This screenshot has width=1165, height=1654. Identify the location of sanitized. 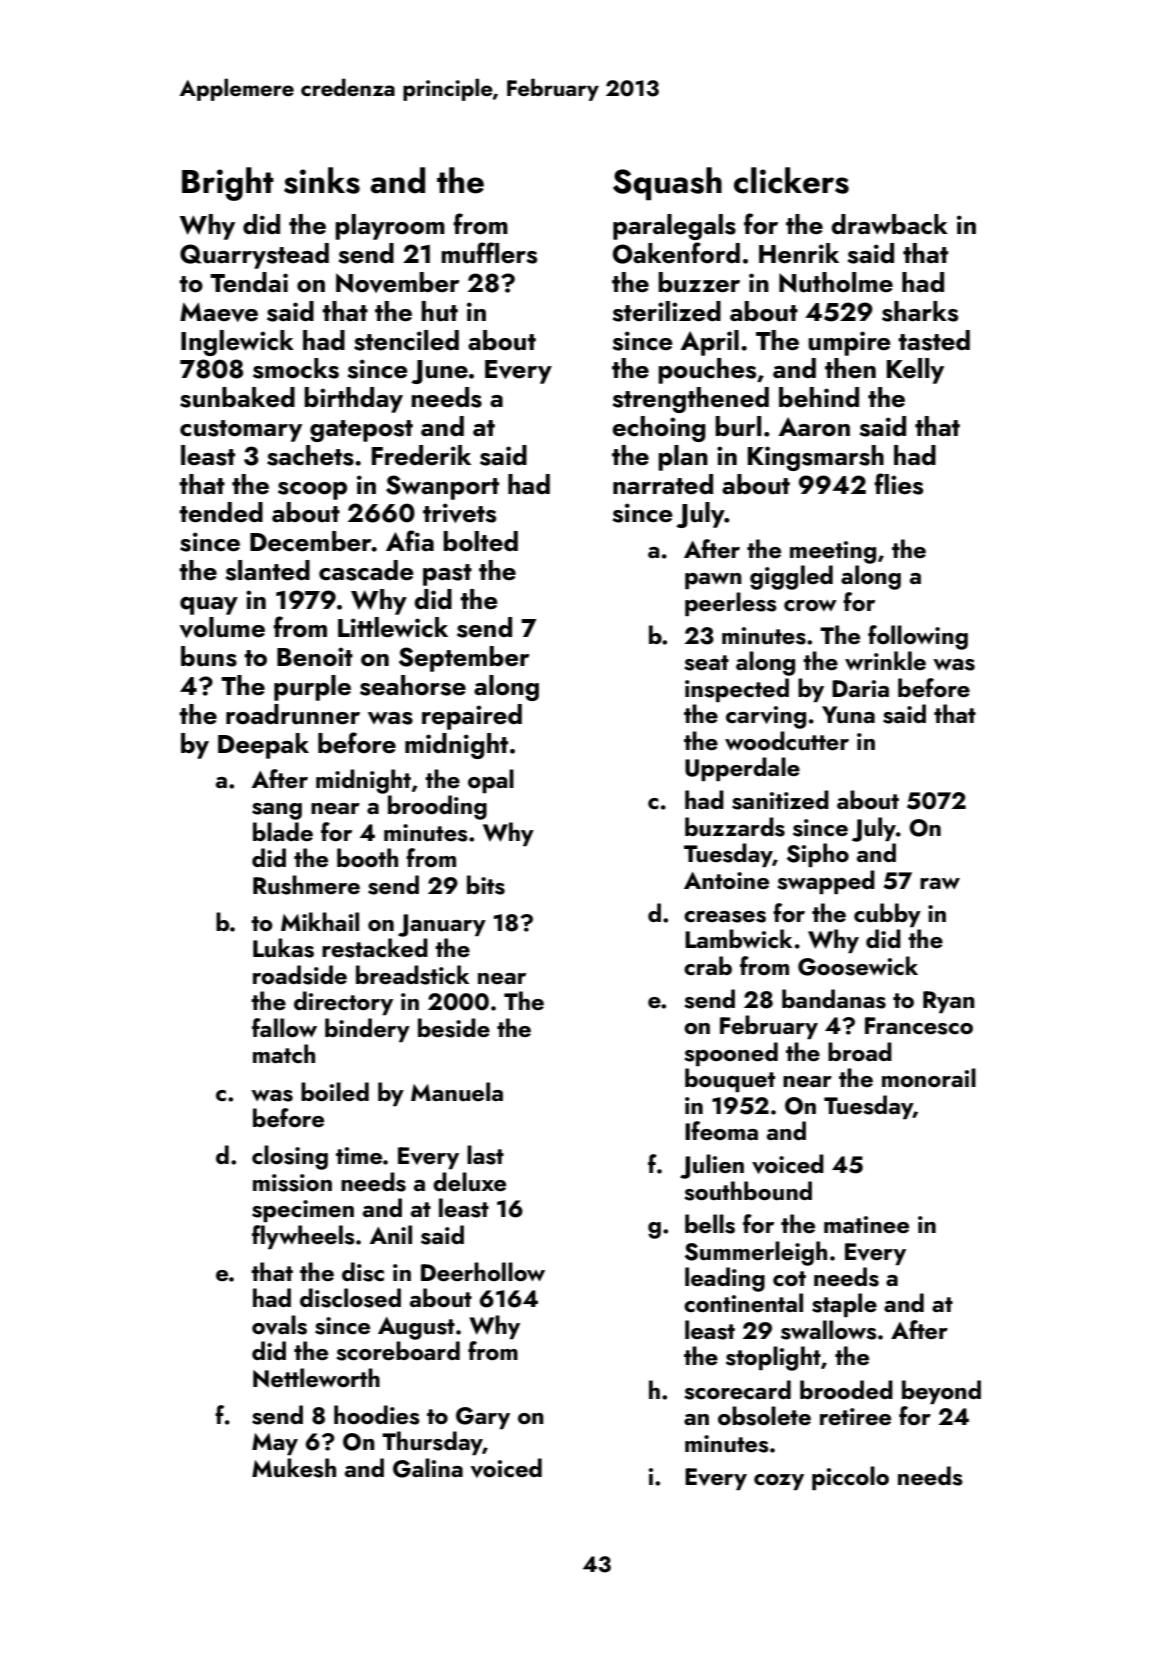
(780, 800).
